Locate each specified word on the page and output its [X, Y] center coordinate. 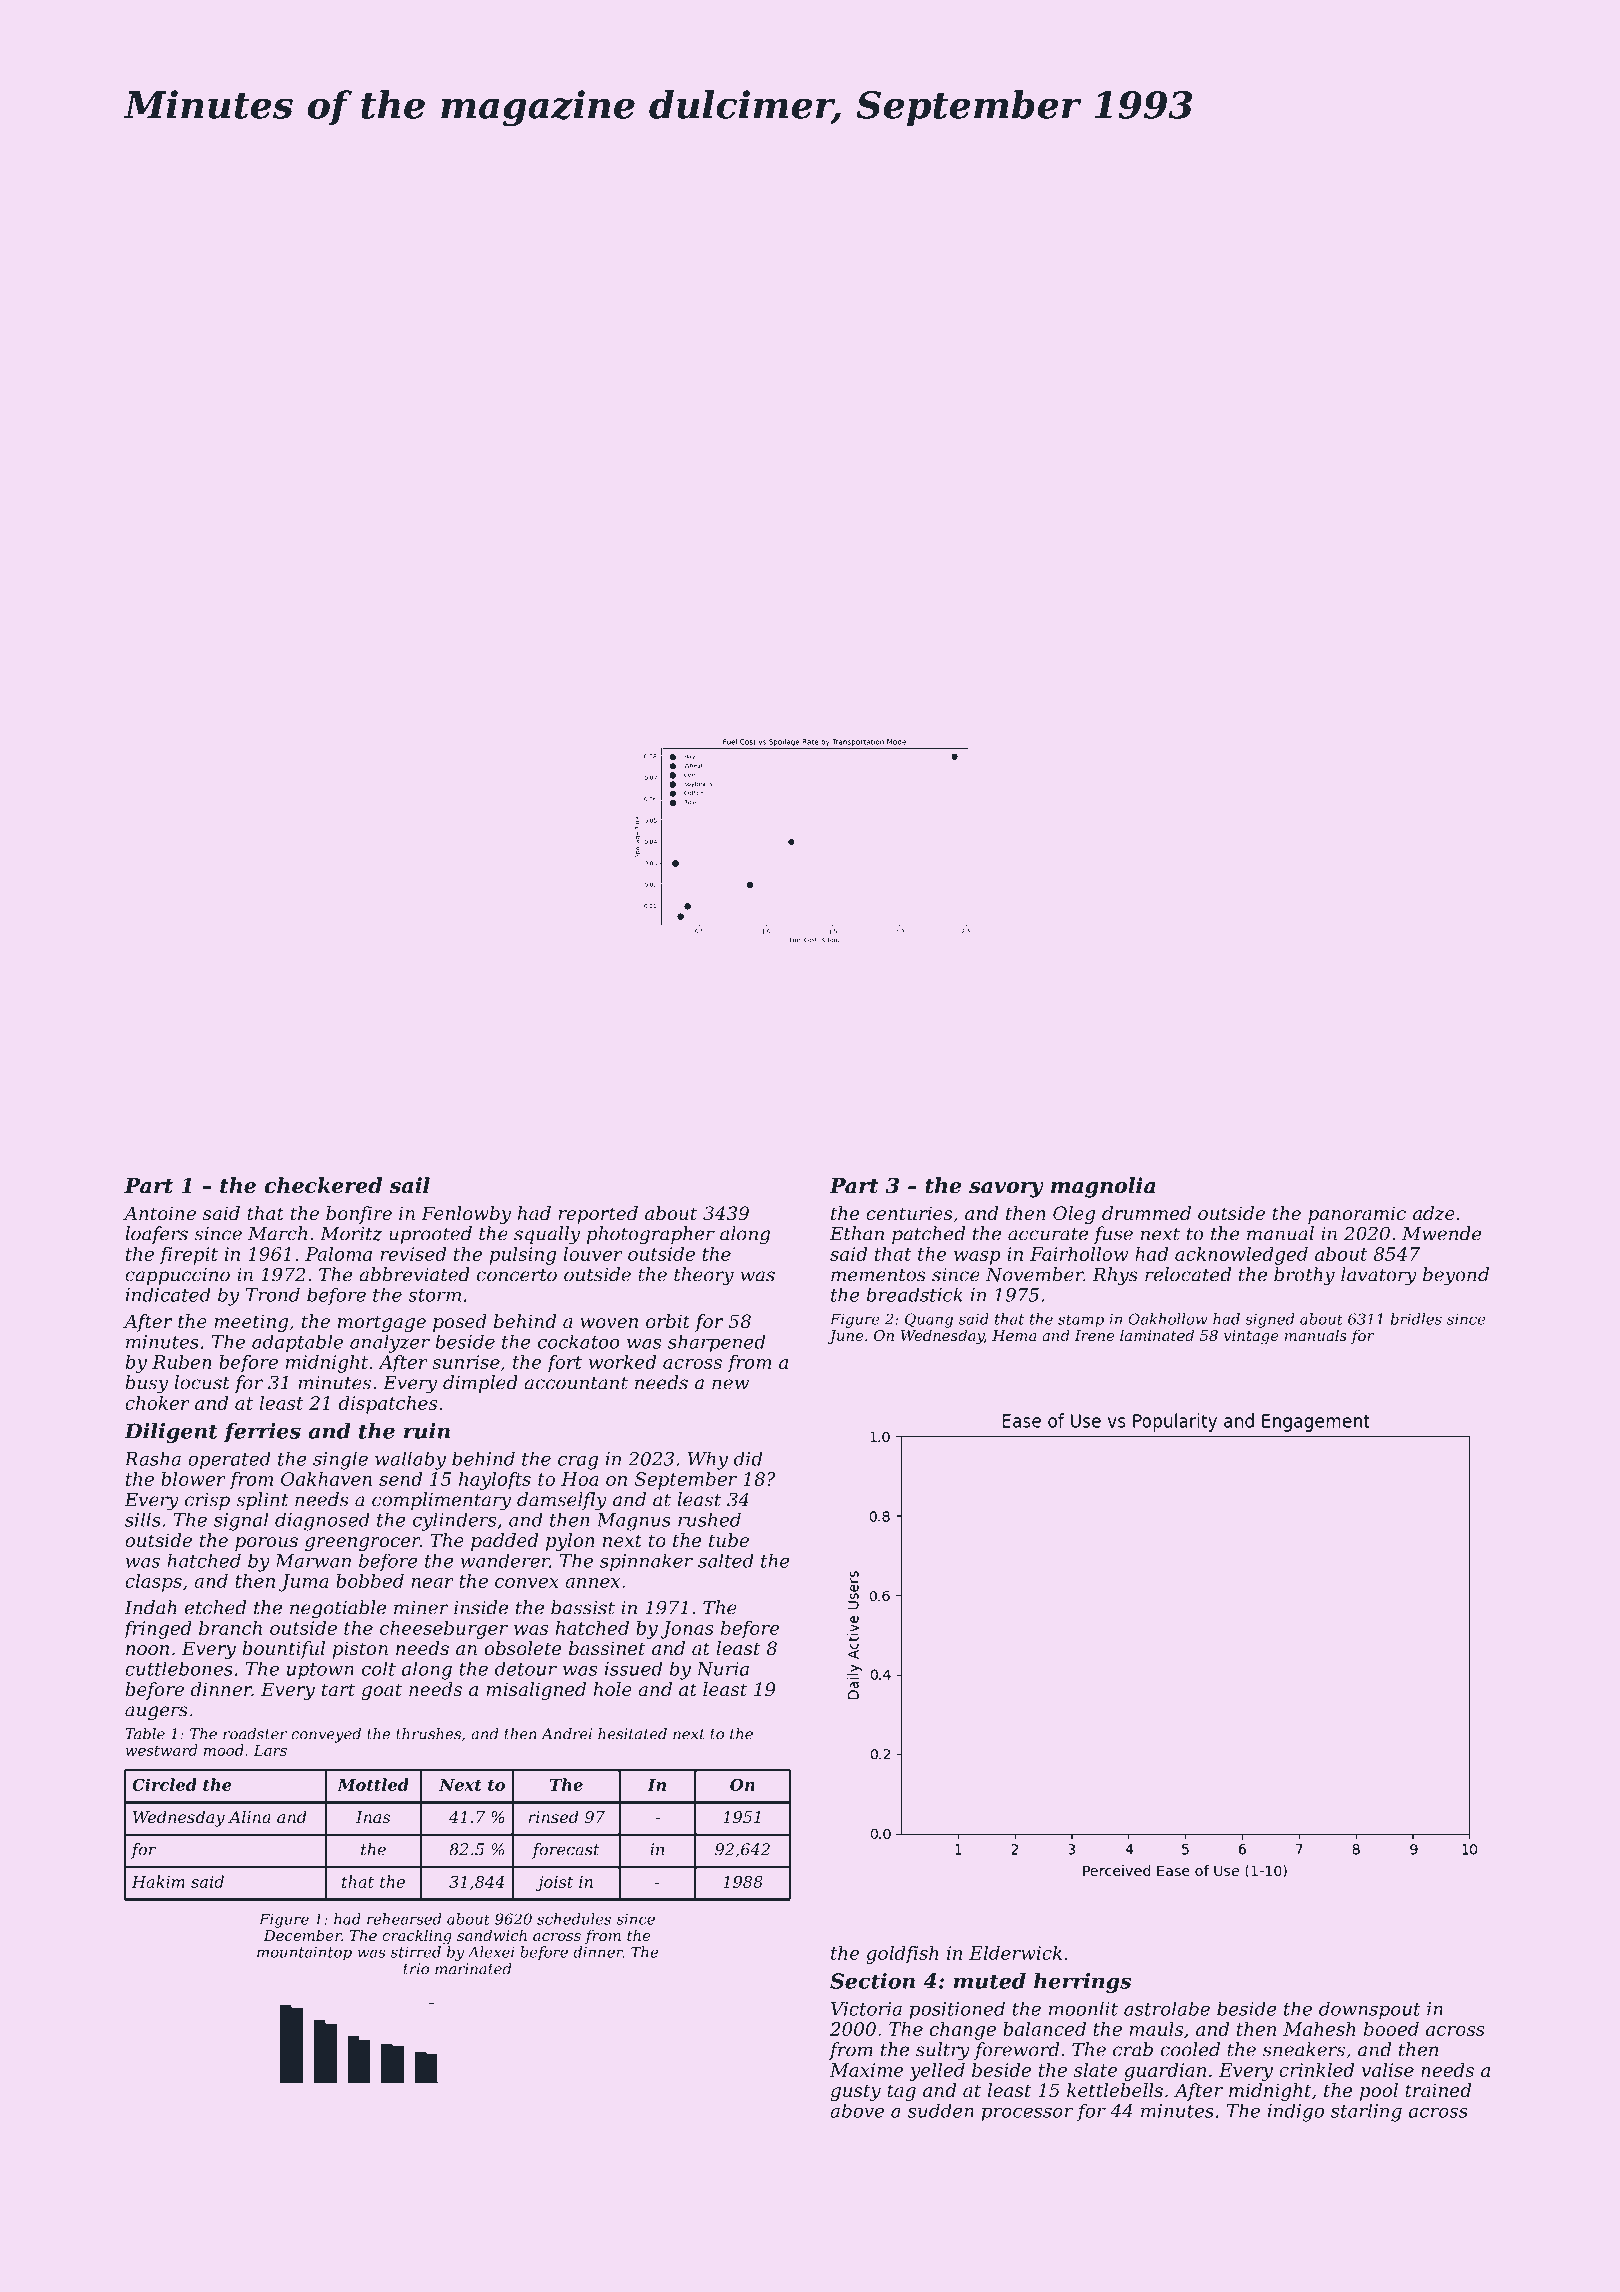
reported [598, 1215]
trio [416, 1969]
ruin [427, 1431]
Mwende [1441, 1233]
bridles [1416, 1319]
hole [612, 1689]
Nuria [722, 1669]
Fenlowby [466, 1215]
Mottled [373, 1784]
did [748, 1458]
